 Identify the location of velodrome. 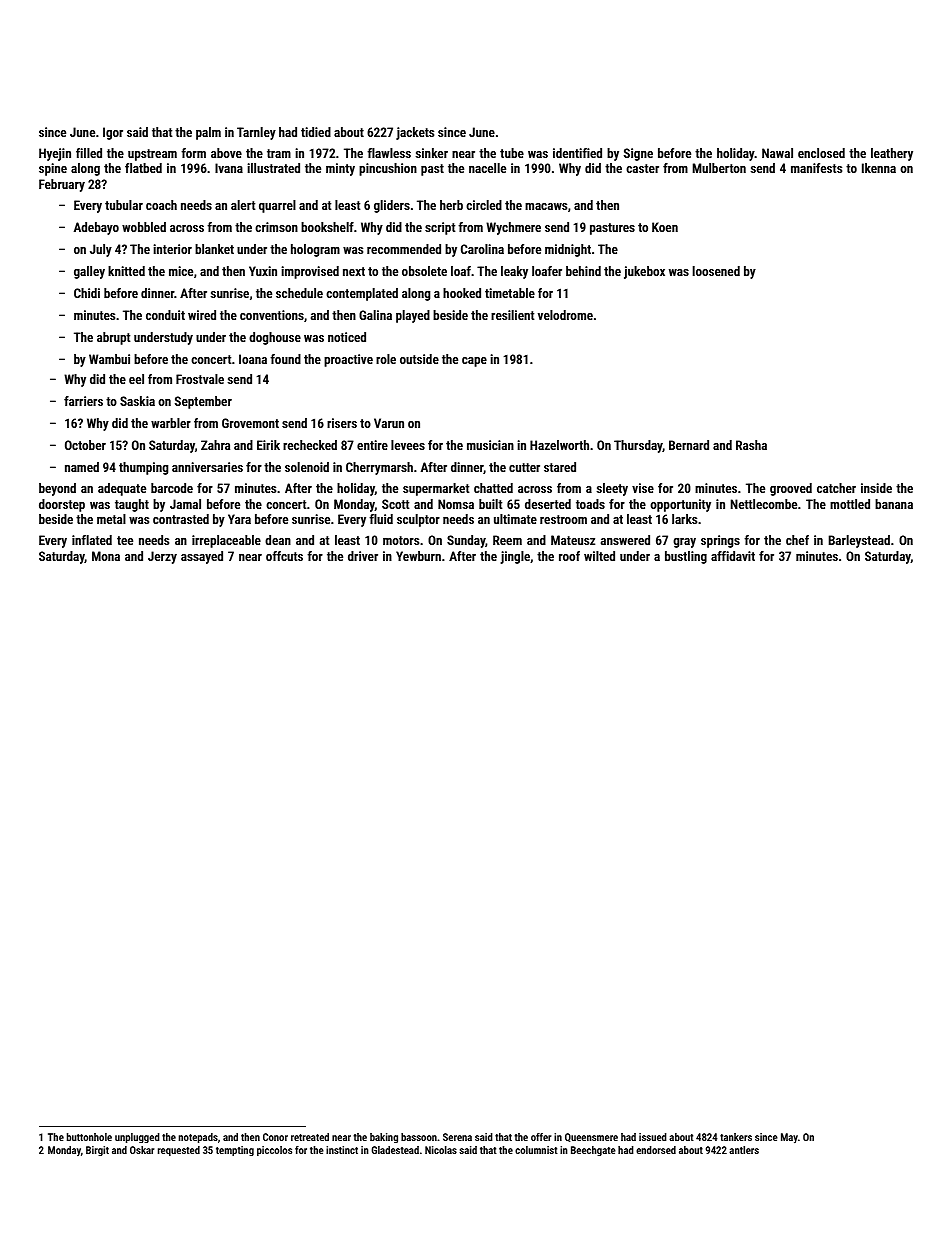
(565, 315).
